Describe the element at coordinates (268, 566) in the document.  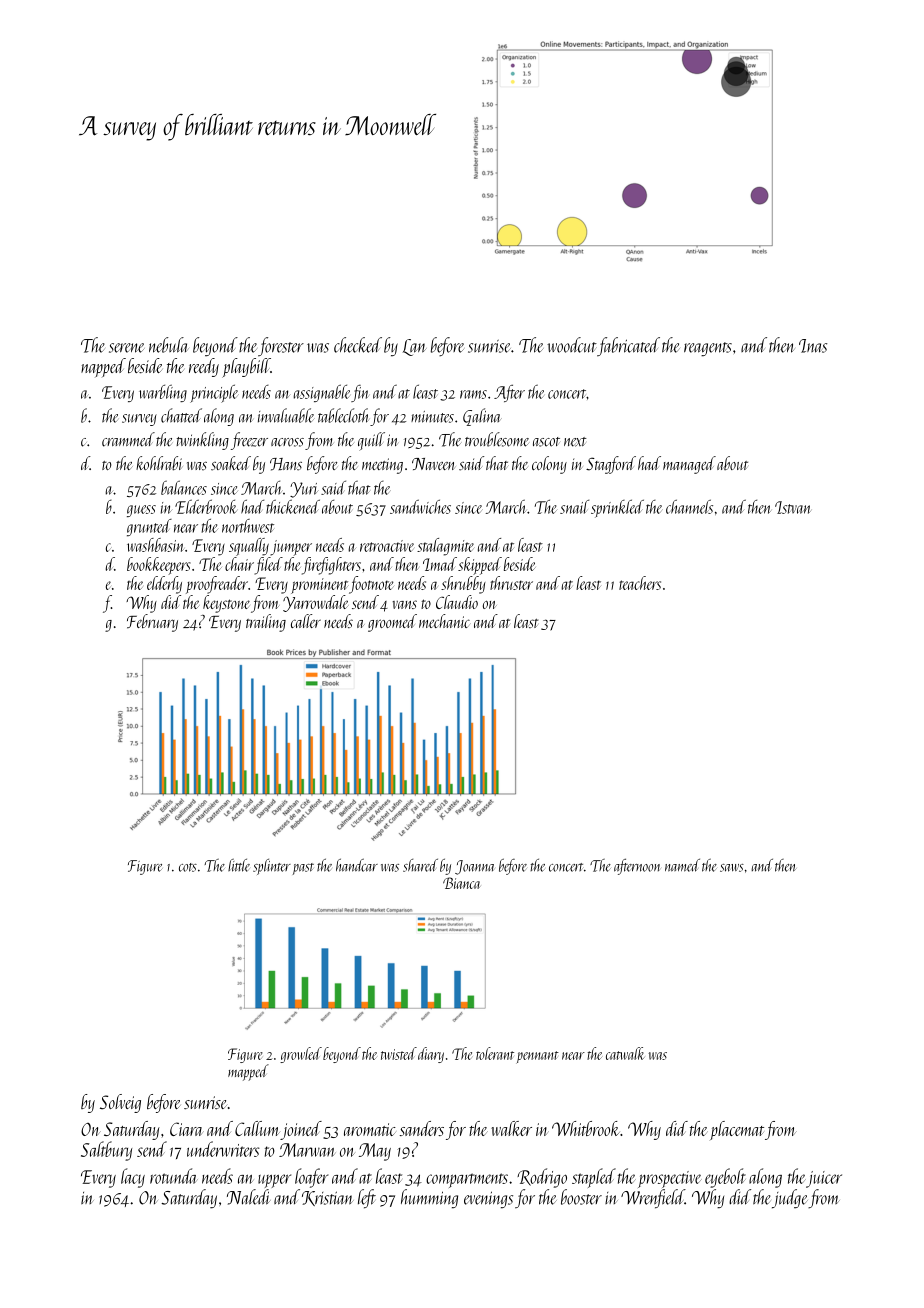
I see `filed` at that location.
